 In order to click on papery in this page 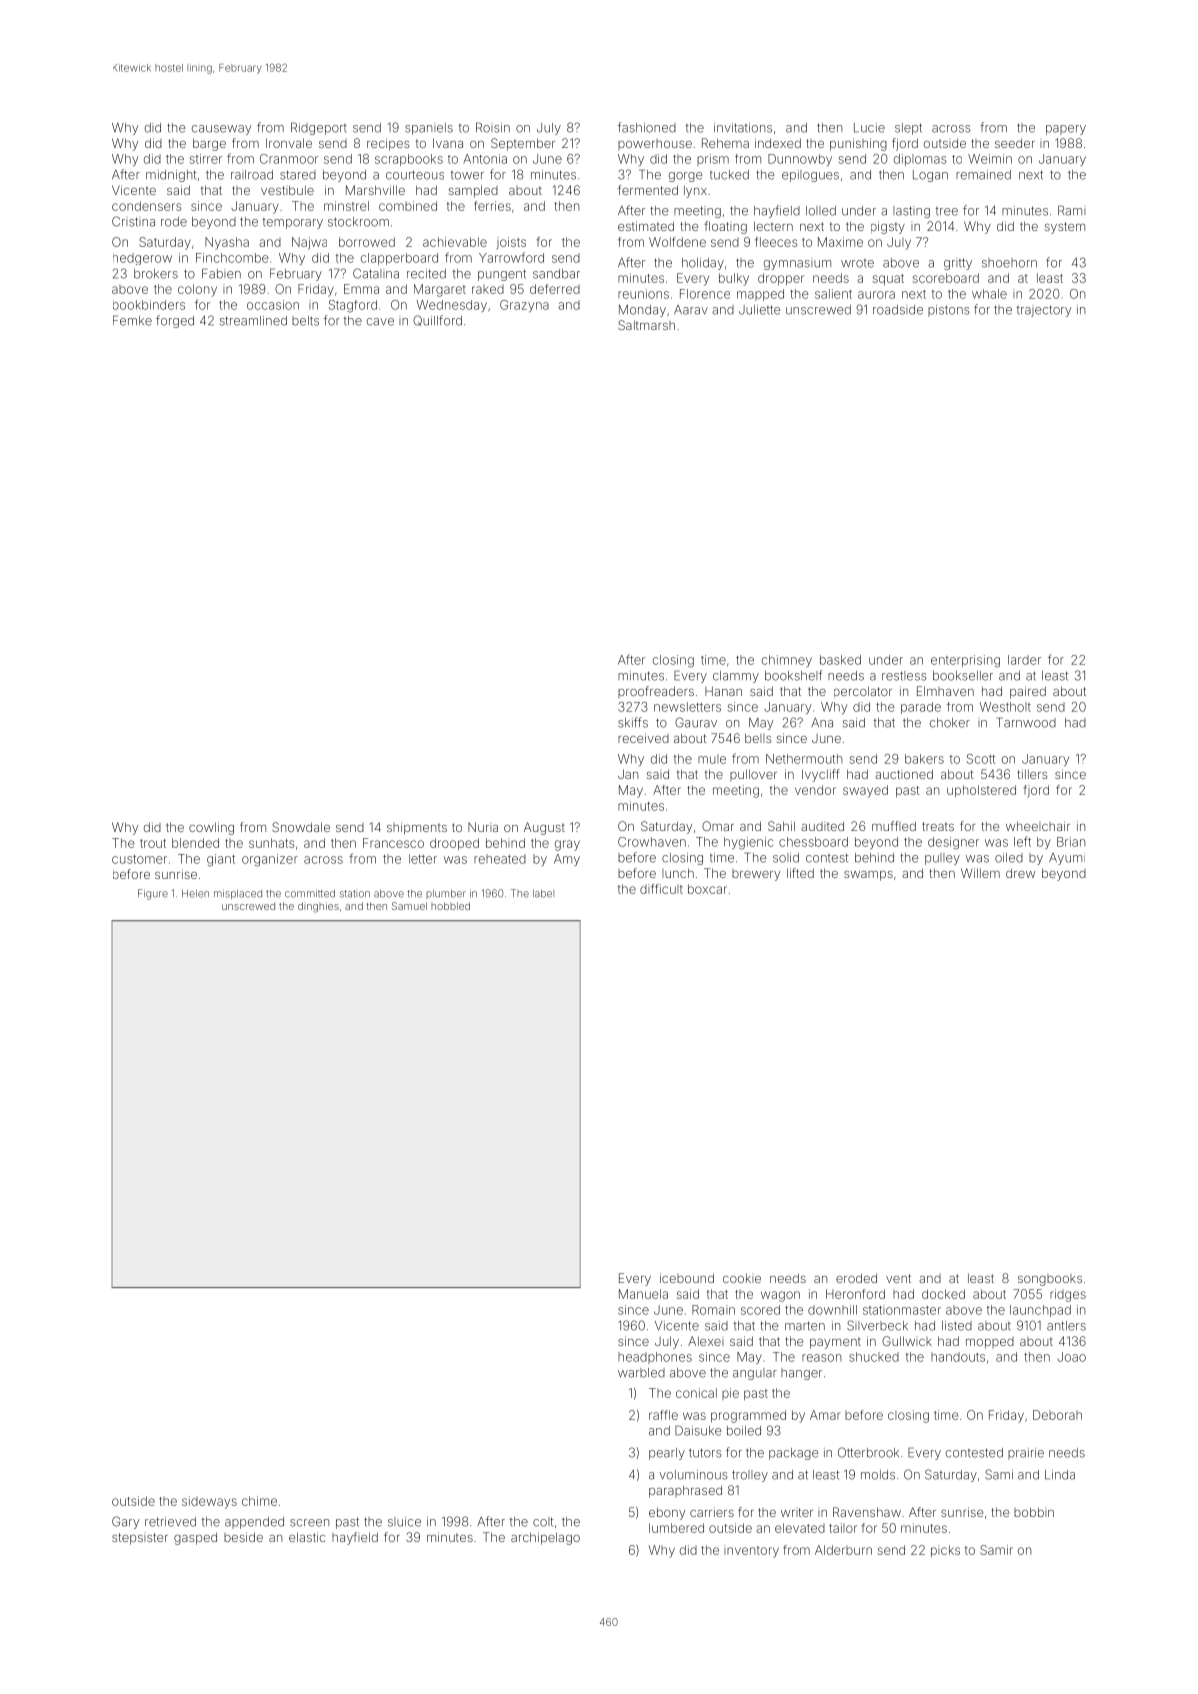, I will do `click(1066, 130)`.
